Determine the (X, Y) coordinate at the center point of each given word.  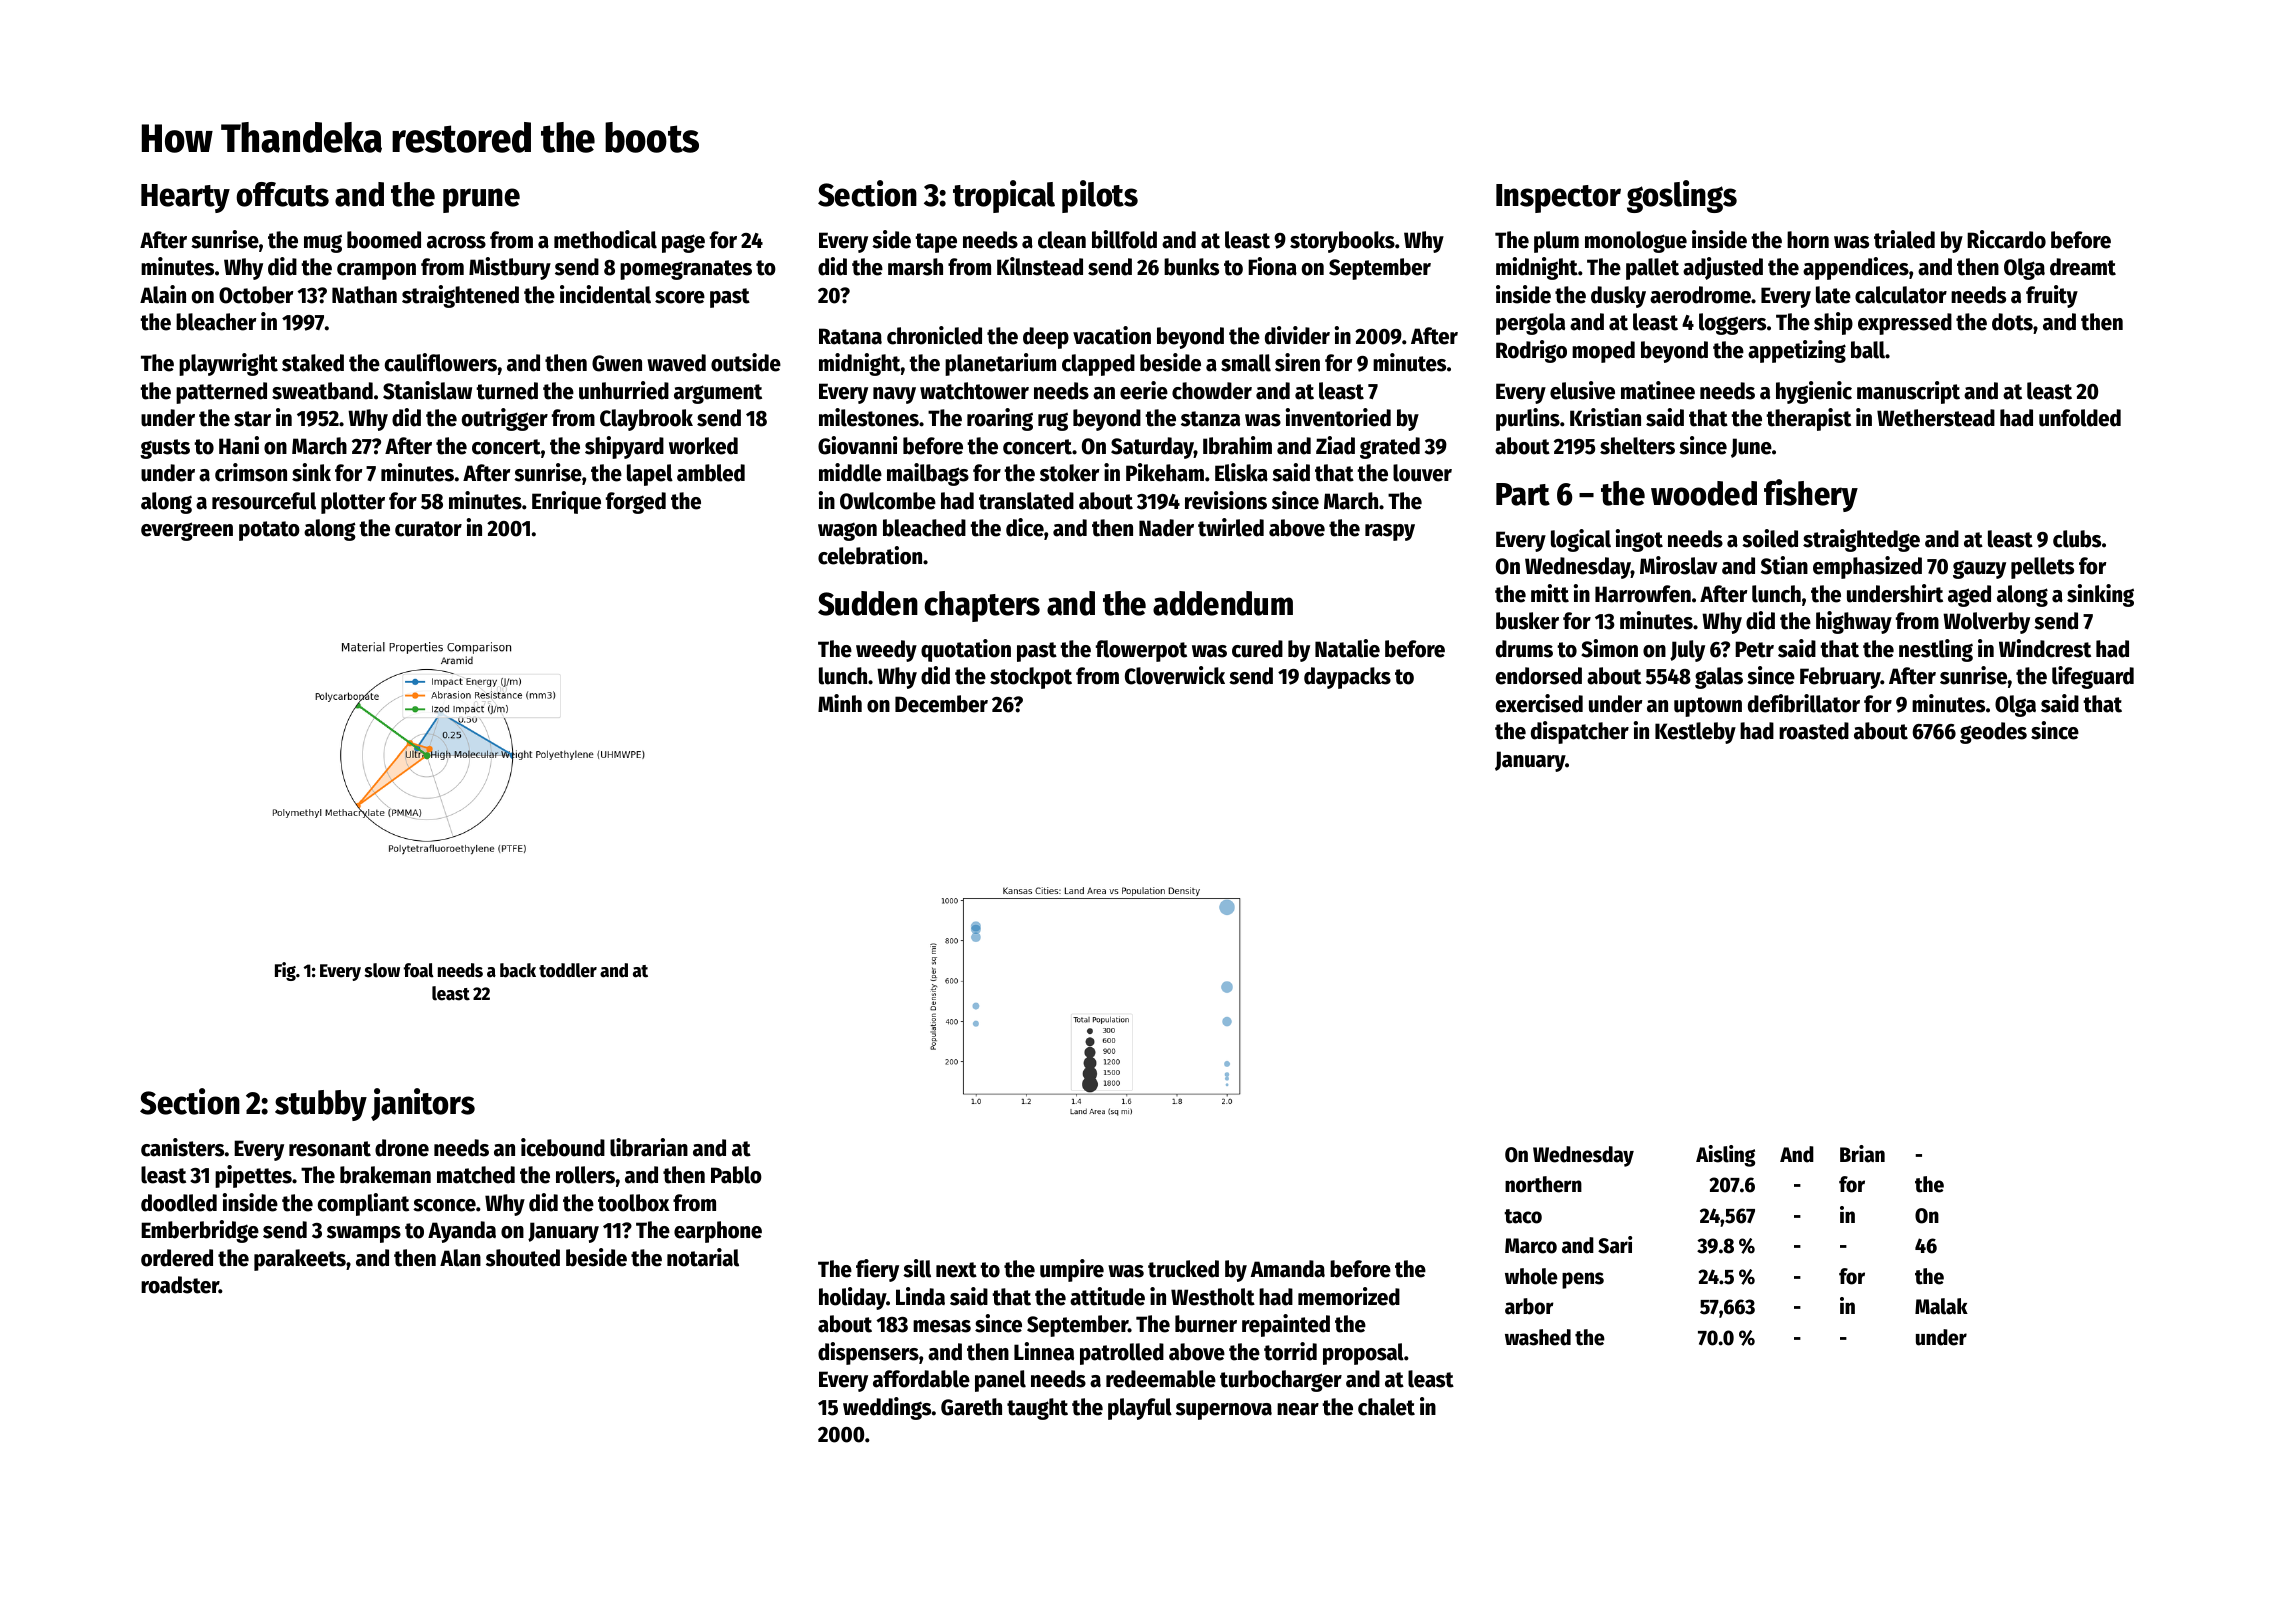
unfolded (2080, 418)
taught (1037, 1409)
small (1246, 363)
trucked (1183, 1269)
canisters (182, 1147)
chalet (1386, 1407)
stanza (1210, 419)
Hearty (185, 198)
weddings (887, 1408)
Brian (1862, 1154)
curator (428, 529)
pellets (2042, 568)
